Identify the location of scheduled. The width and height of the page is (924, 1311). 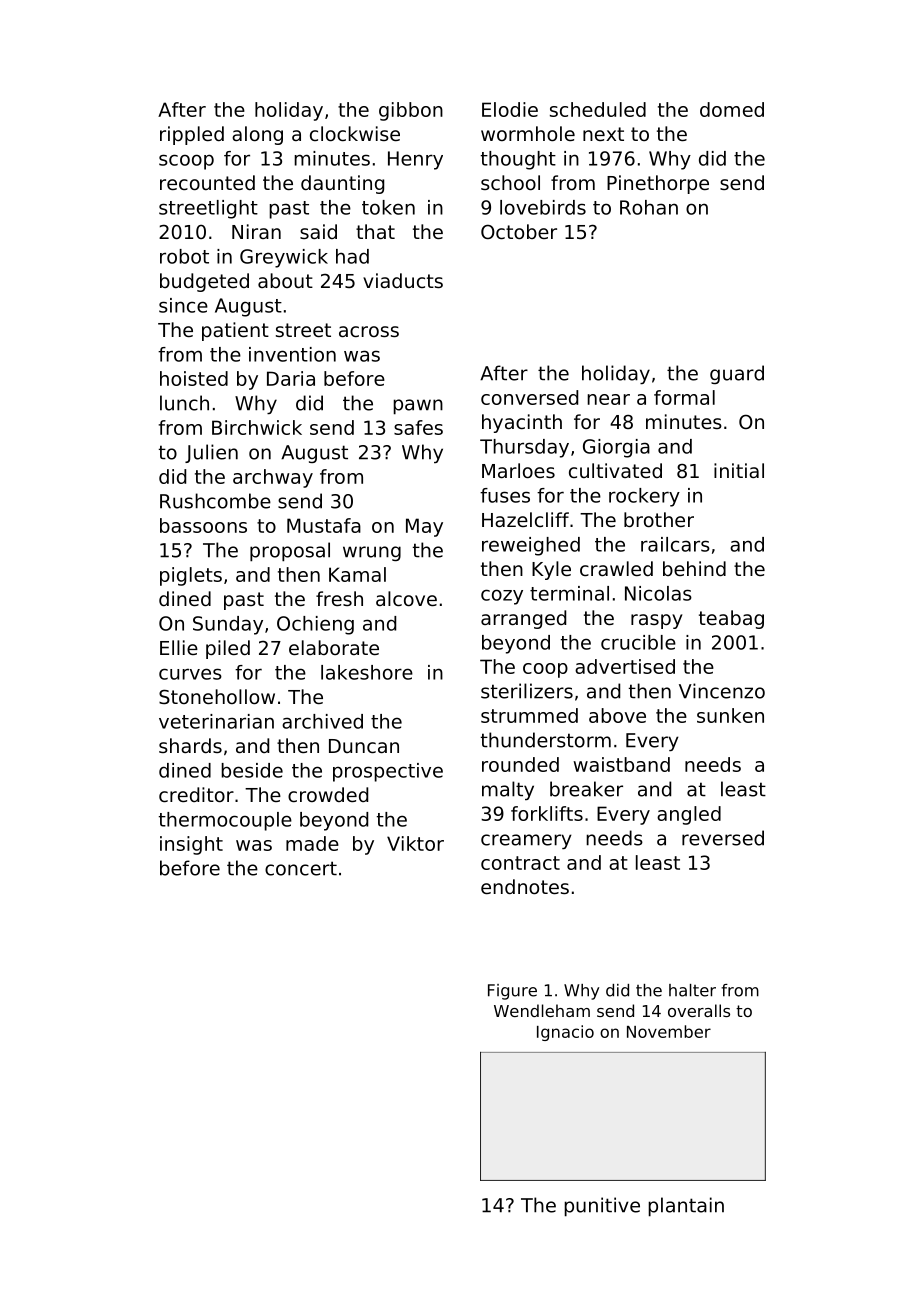
(598, 109).
